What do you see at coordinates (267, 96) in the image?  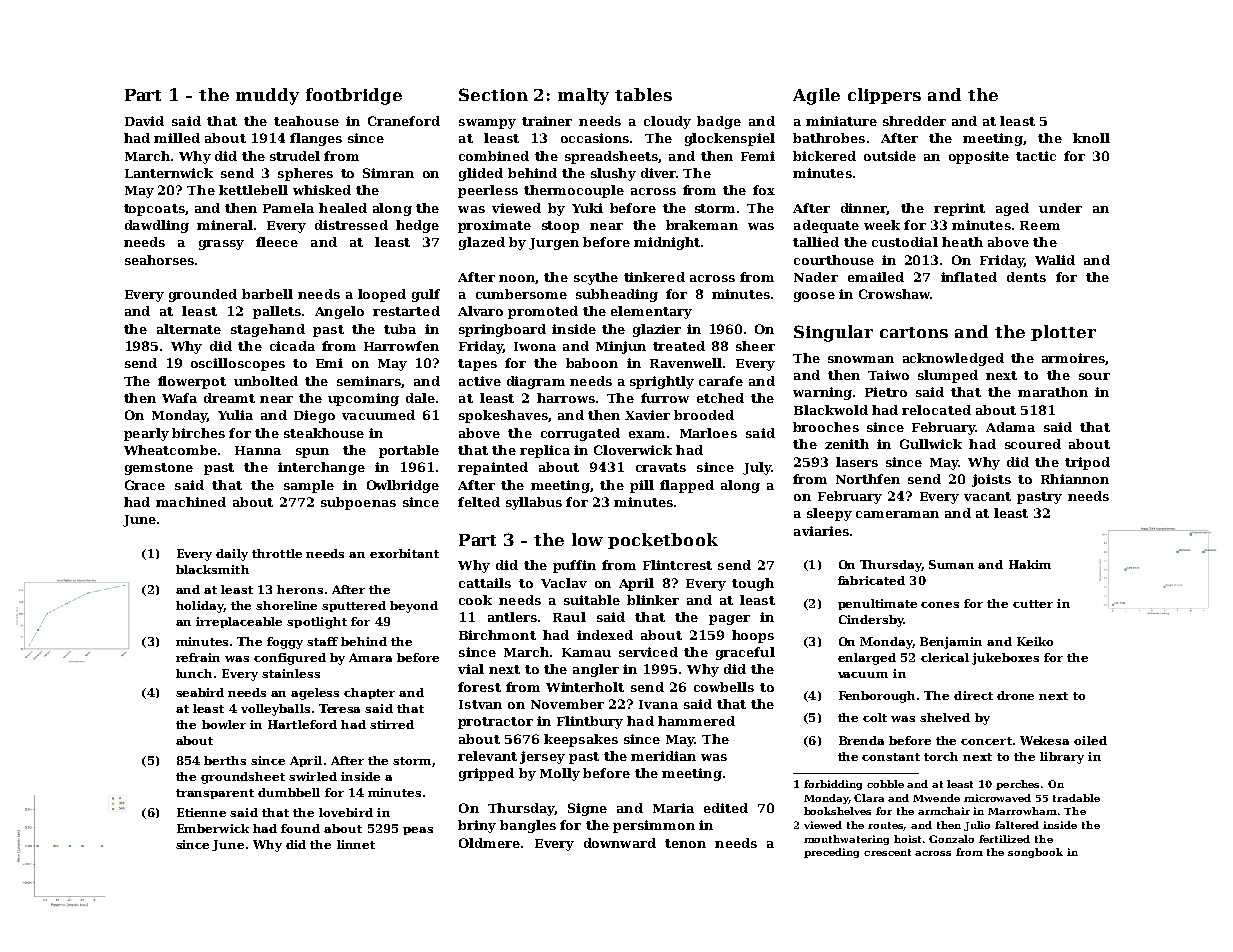 I see `muddy` at bounding box center [267, 96].
